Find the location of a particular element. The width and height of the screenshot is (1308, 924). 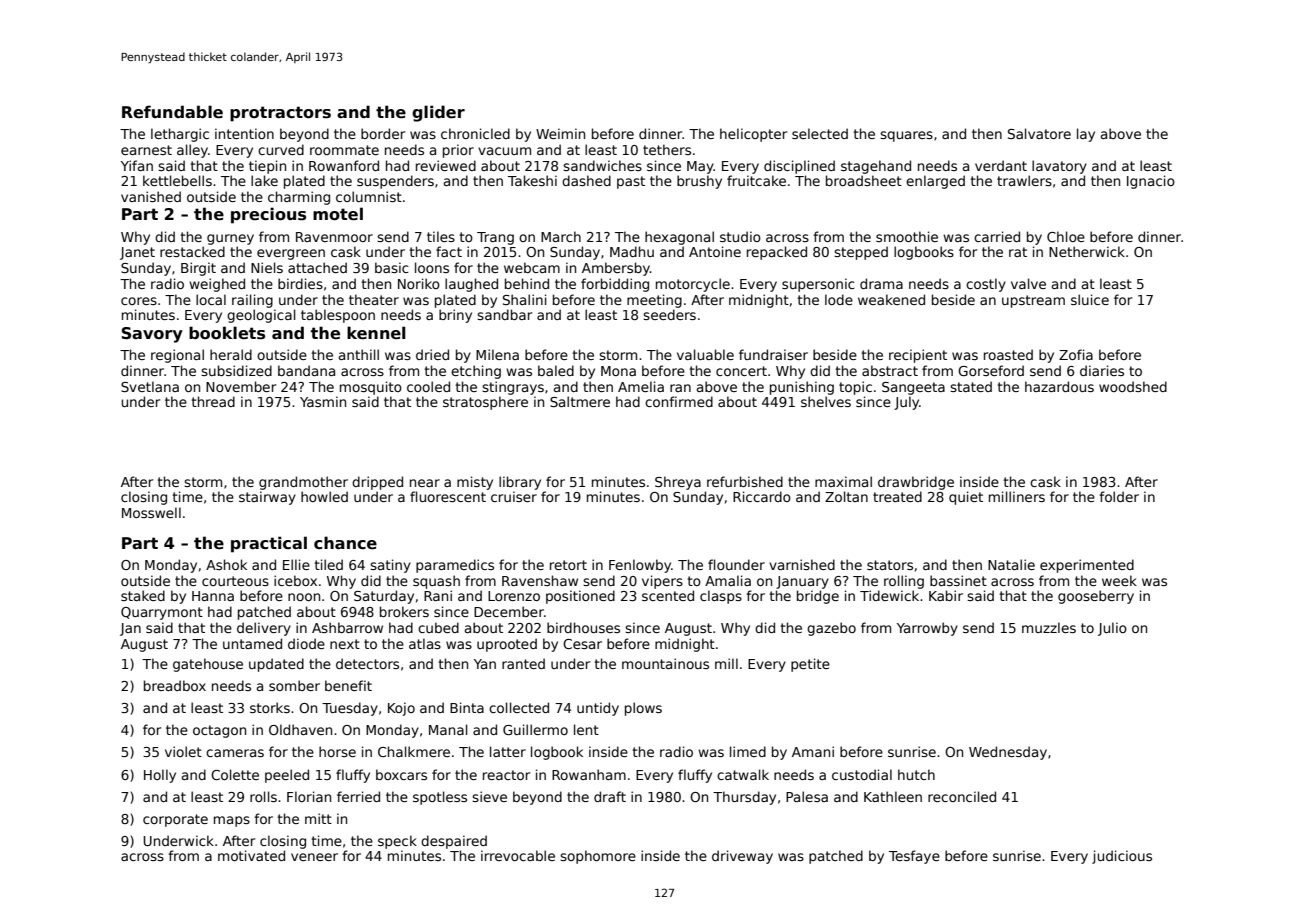

cruiser is located at coordinates (514, 496).
